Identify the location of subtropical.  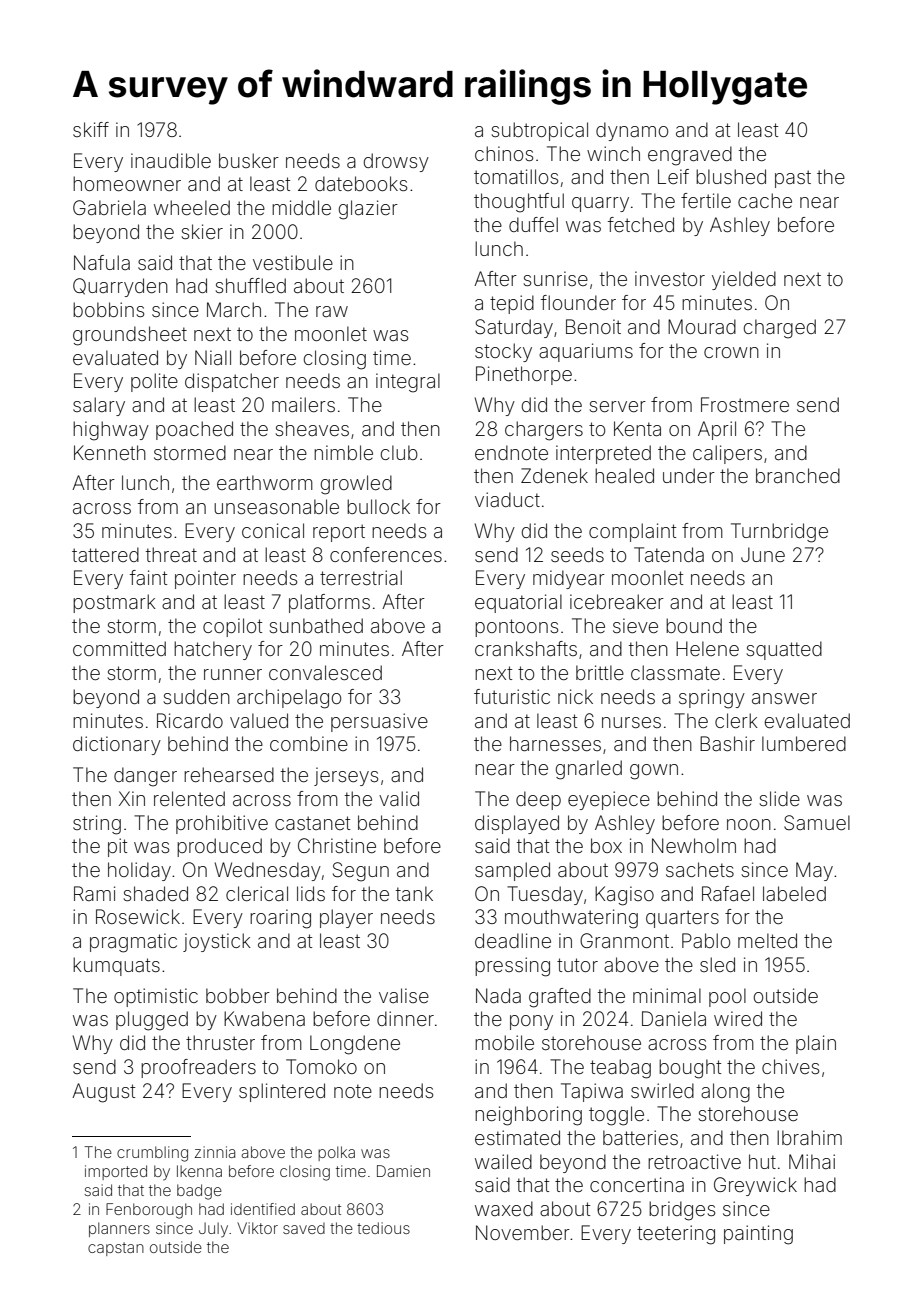
(539, 131).
